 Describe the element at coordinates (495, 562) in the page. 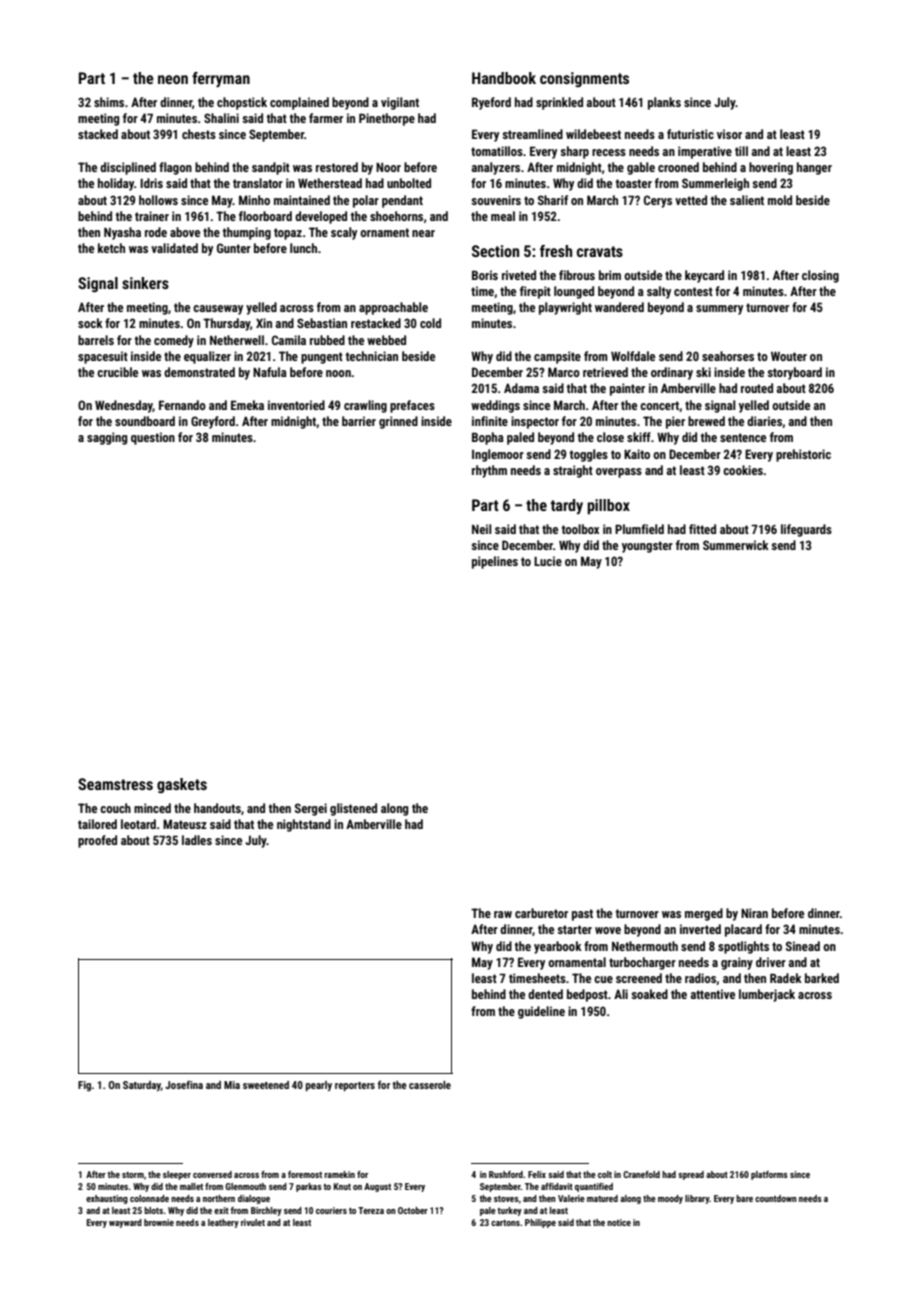

I see `pipelines` at that location.
